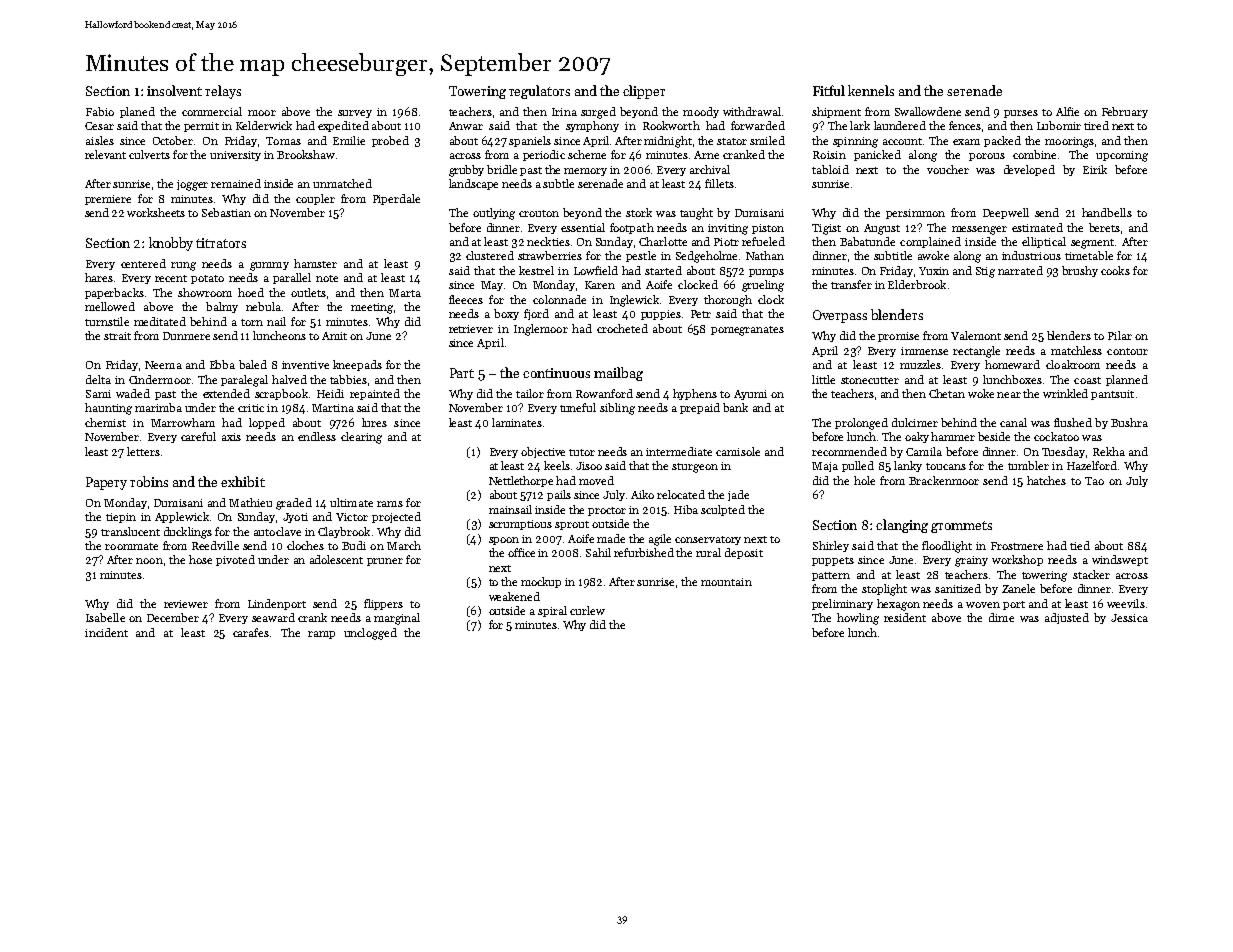 Image resolution: width=1233 pixels, height=952 pixels. I want to click on timetable, so click(1089, 255).
